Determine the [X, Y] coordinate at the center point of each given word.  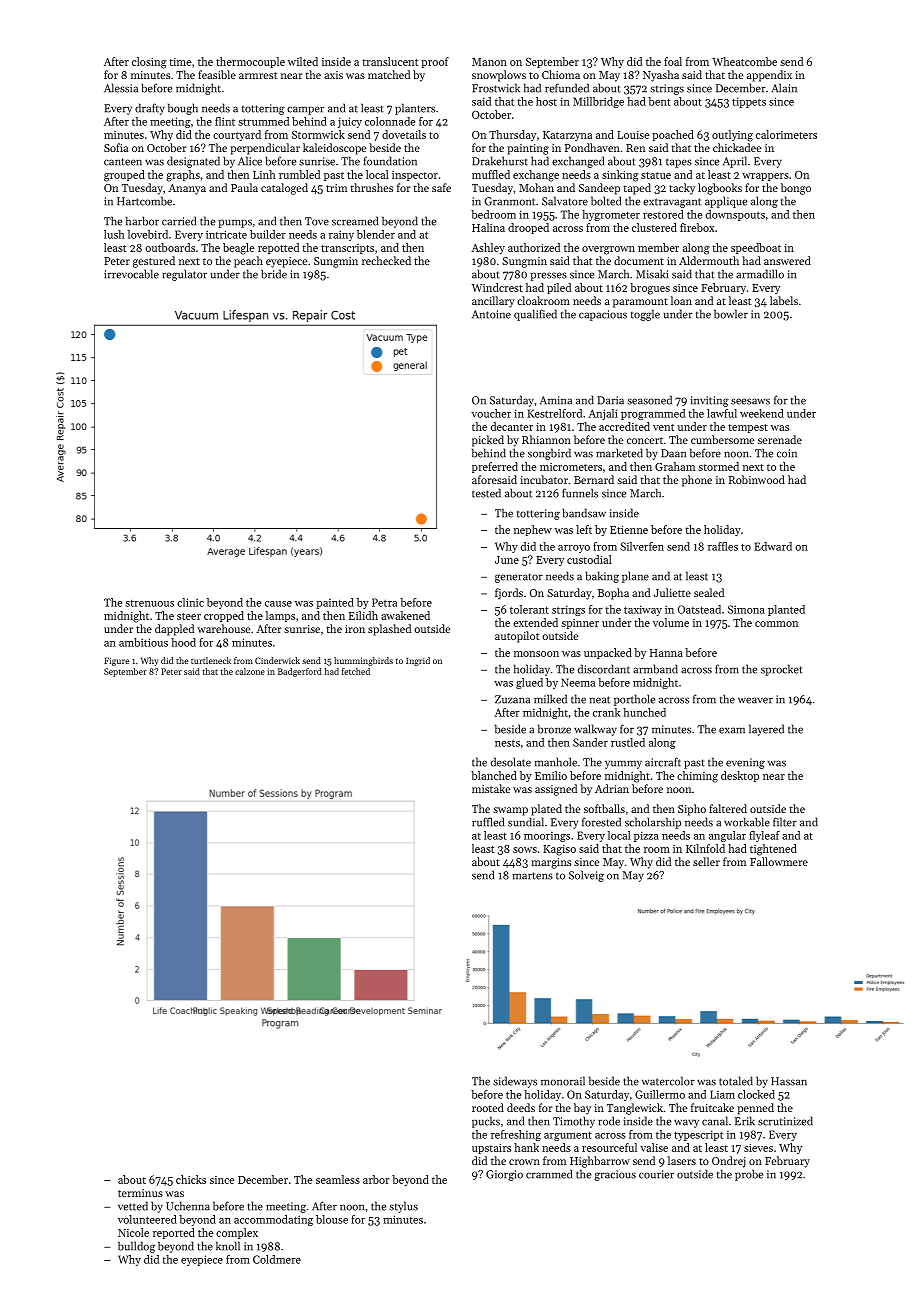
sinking [620, 176]
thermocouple [250, 62]
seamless [338, 1179]
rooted [488, 1107]
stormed [718, 466]
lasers [682, 1160]
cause [278, 604]
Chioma [561, 74]
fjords [509, 594]
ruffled [488, 822]
